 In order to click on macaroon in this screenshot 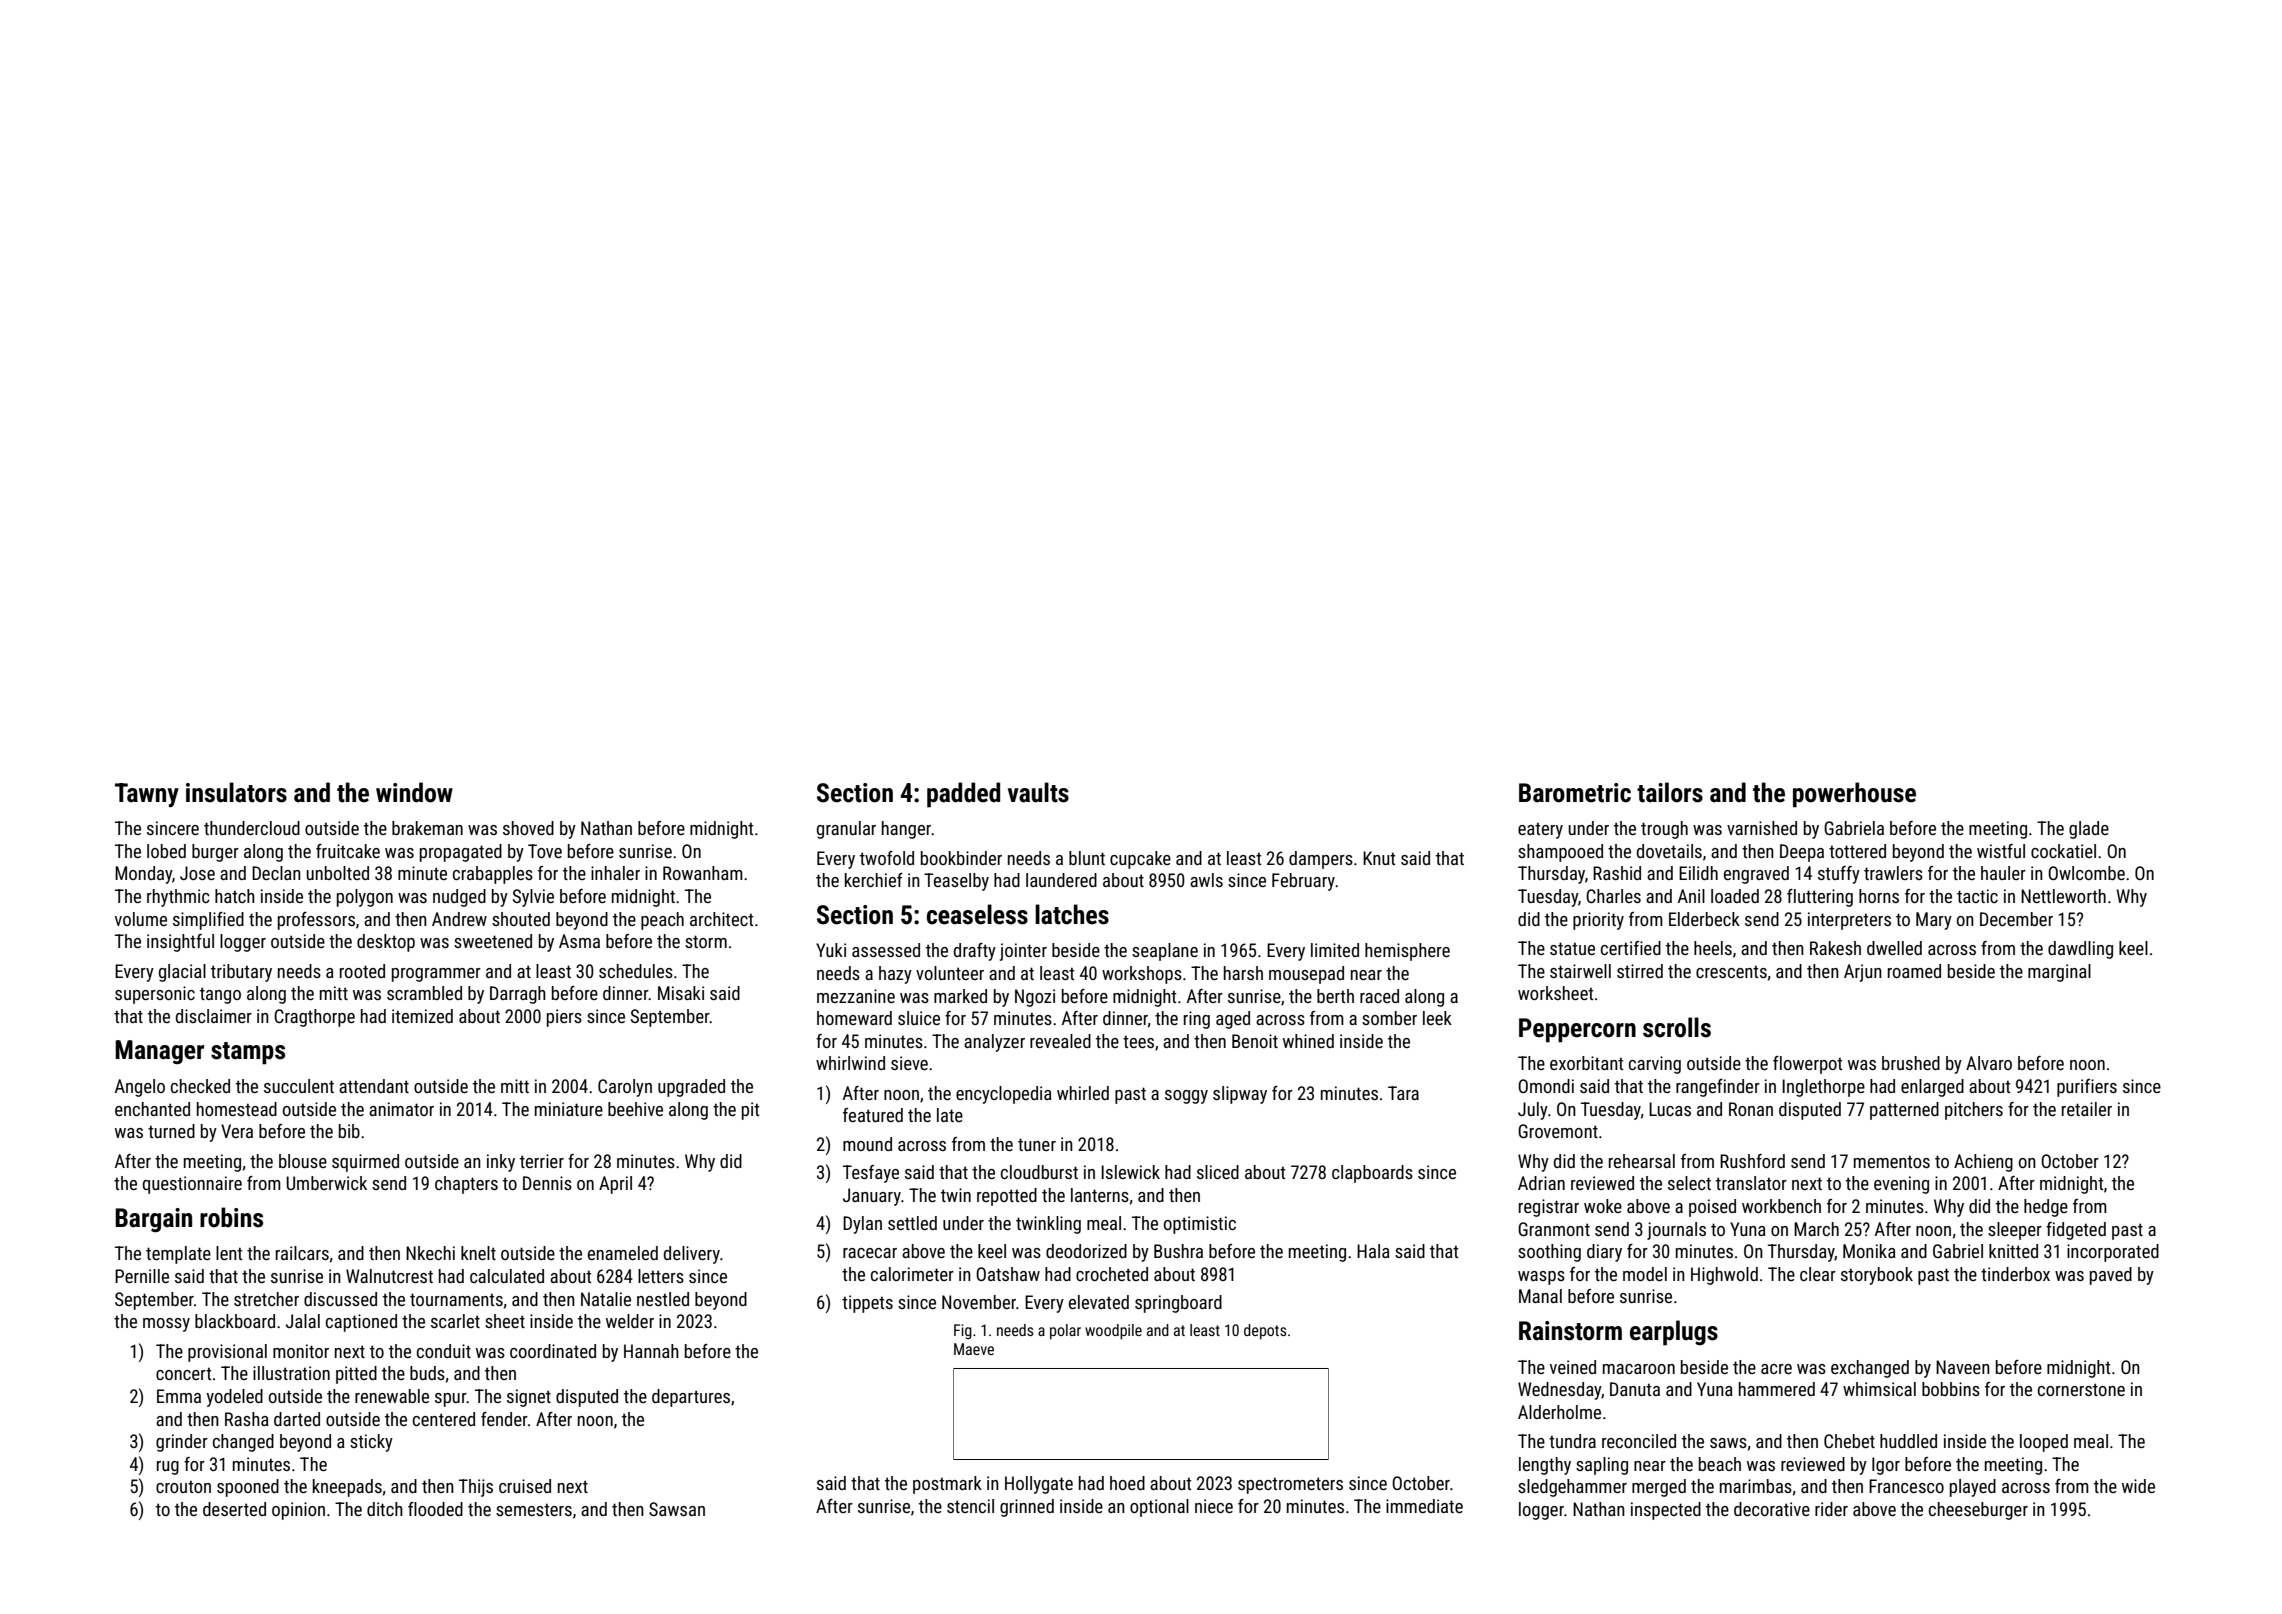, I will do `click(1639, 1369)`.
